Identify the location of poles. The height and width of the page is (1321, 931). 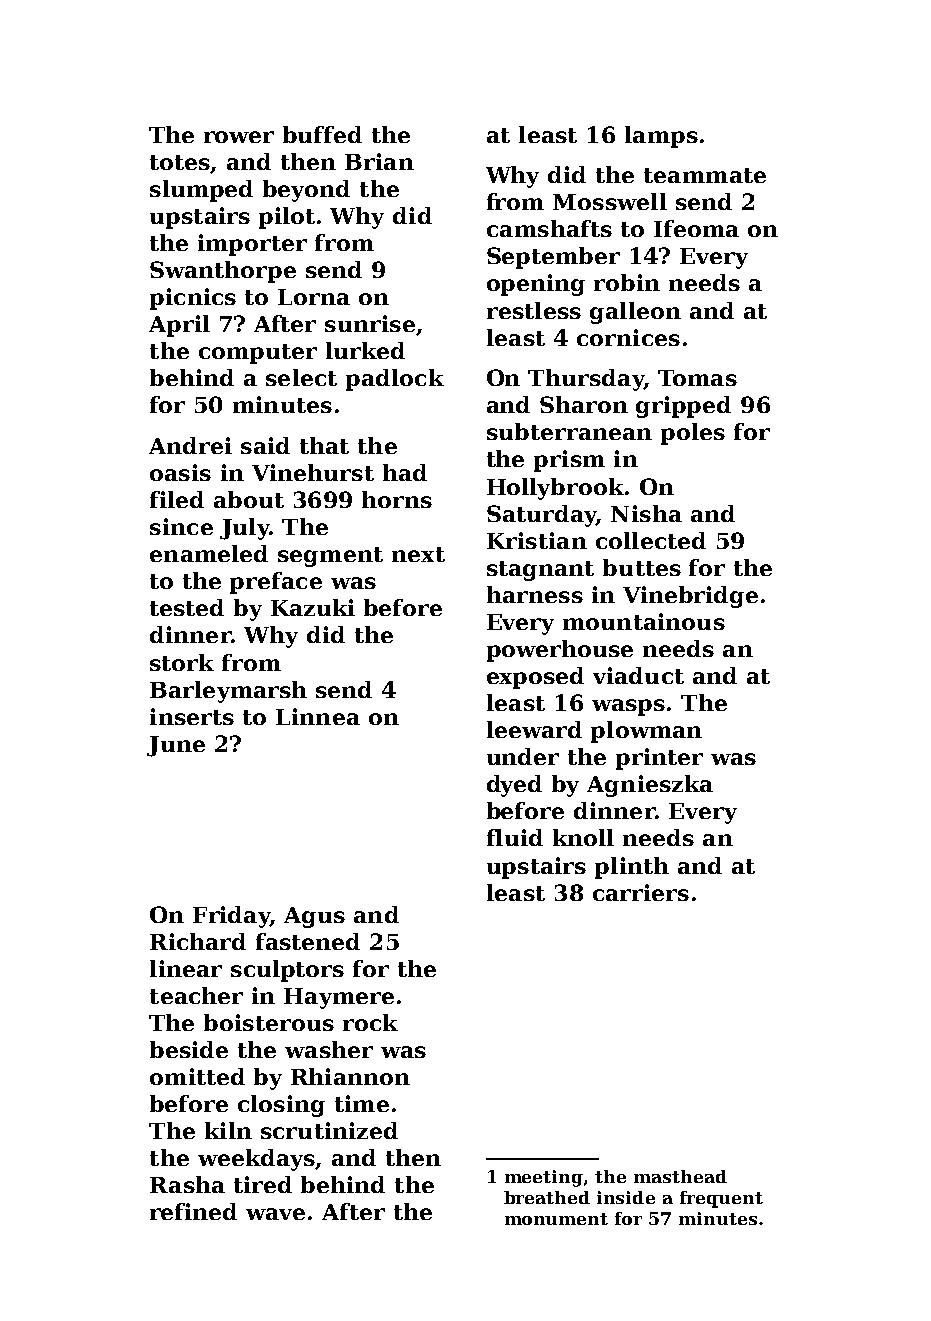
(693, 434).
